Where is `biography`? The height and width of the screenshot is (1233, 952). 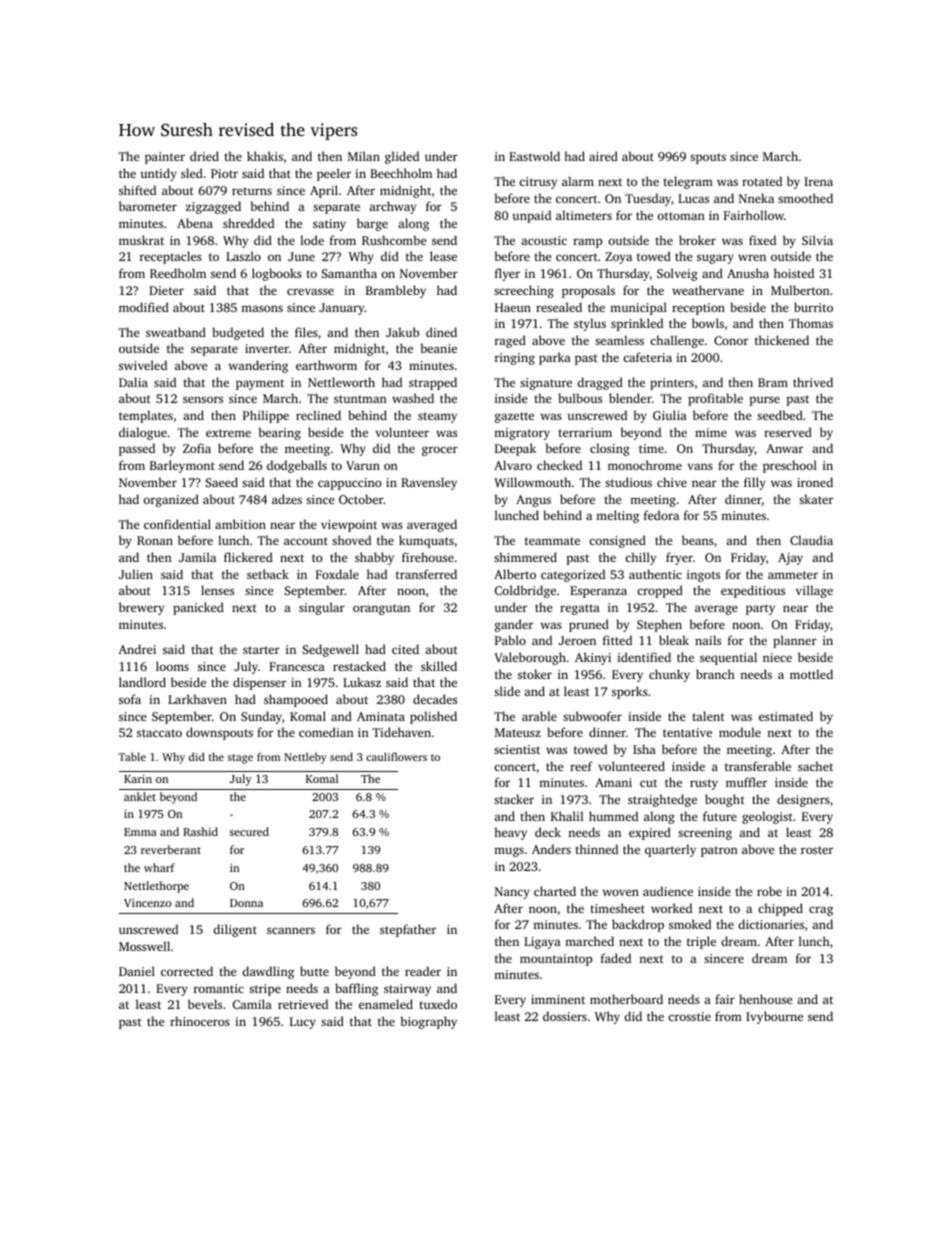
biography is located at coordinates (428, 1022).
